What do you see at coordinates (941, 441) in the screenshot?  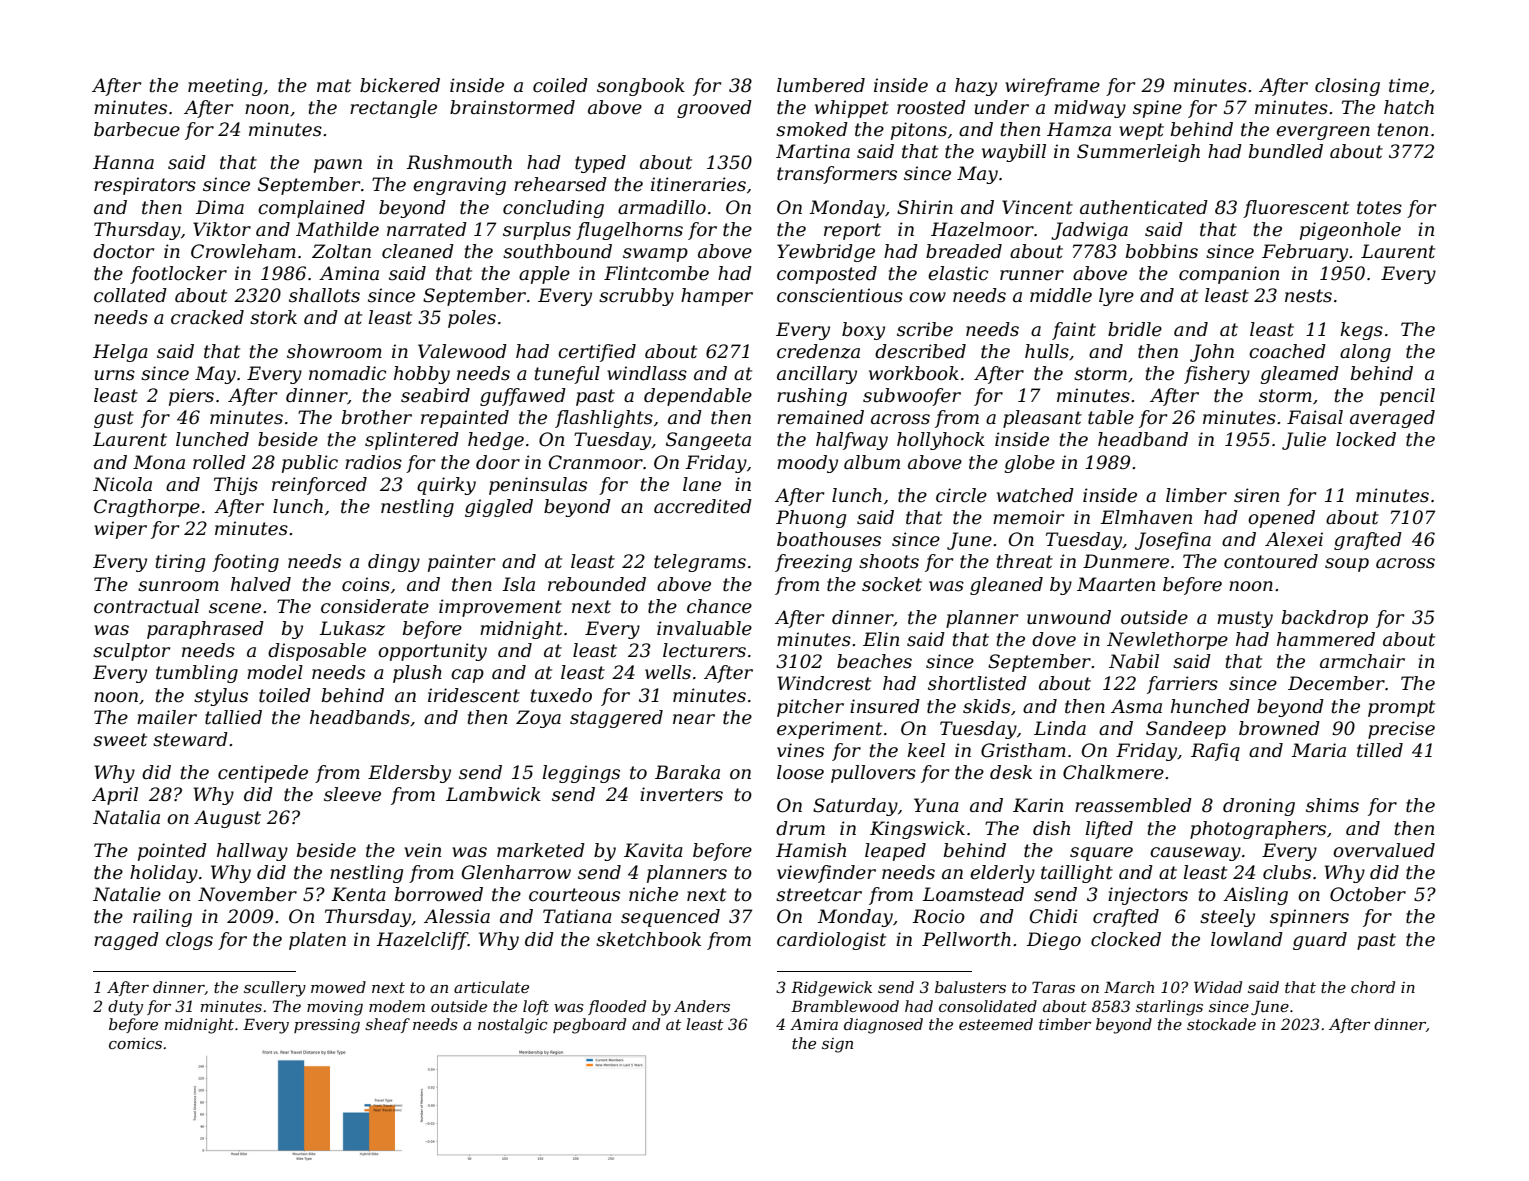 I see `hollyhock` at bounding box center [941, 441].
